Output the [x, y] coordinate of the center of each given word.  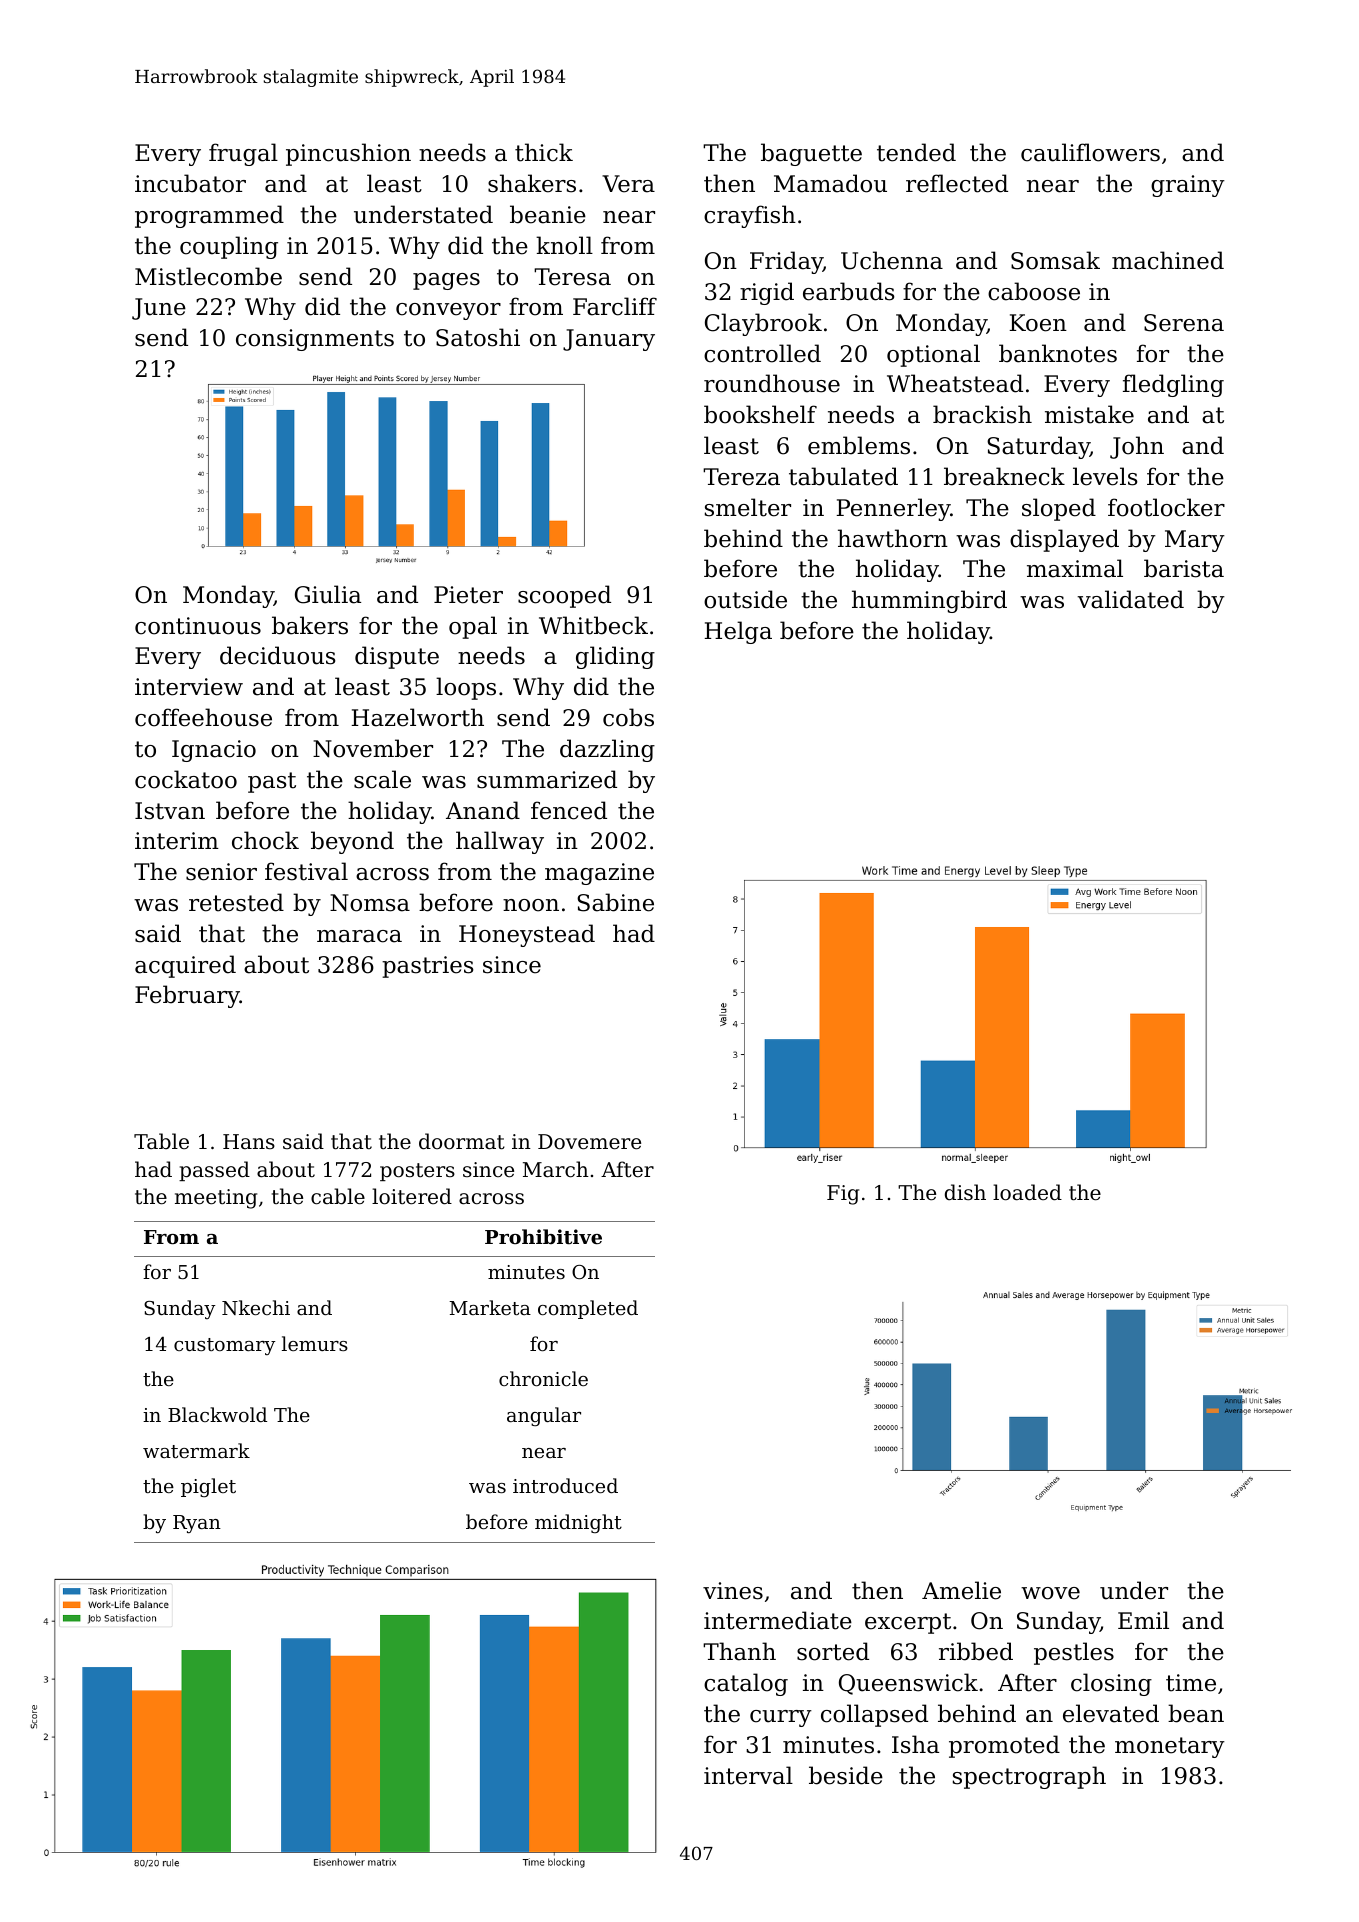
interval [748, 1775]
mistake [1089, 414]
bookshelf [760, 414]
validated [1130, 599]
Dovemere [589, 1142]
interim [177, 841]
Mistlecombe [208, 276]
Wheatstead [955, 383]
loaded [1027, 1192]
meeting [216, 1199]
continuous [198, 626]
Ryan [197, 1524]
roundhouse [772, 383]
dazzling [607, 750]
